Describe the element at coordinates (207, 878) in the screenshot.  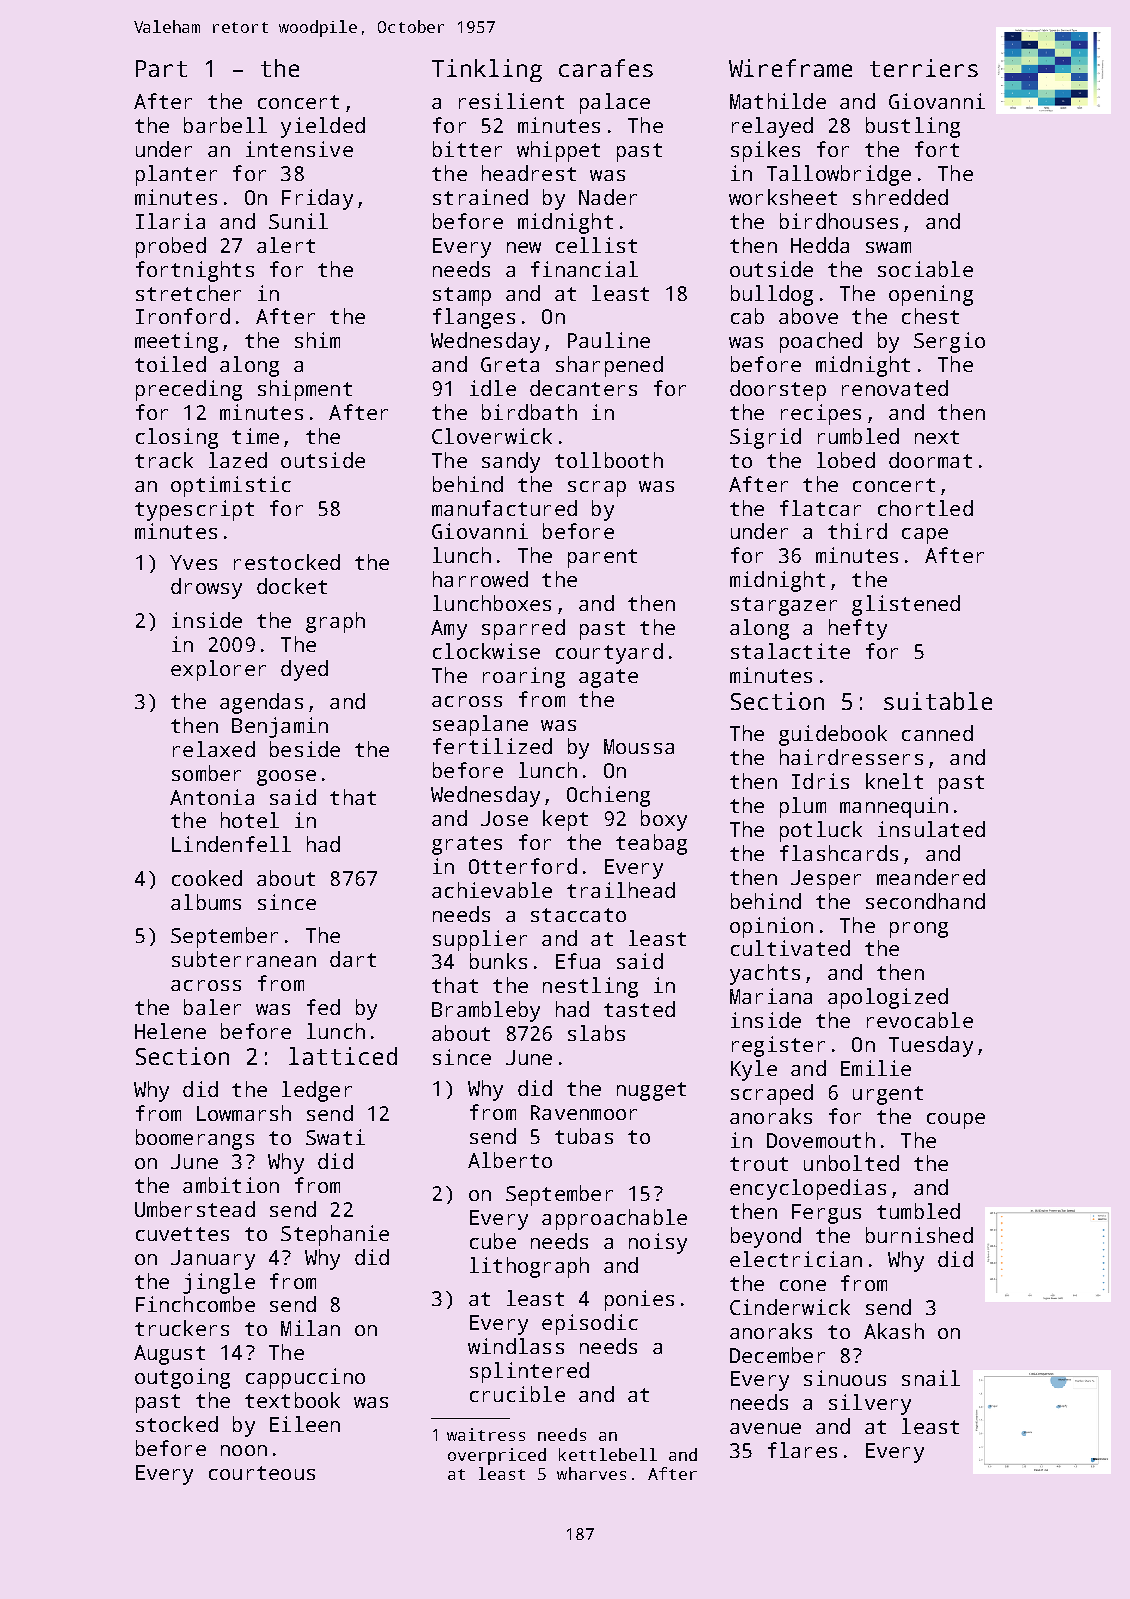
I see `cooked` at that location.
